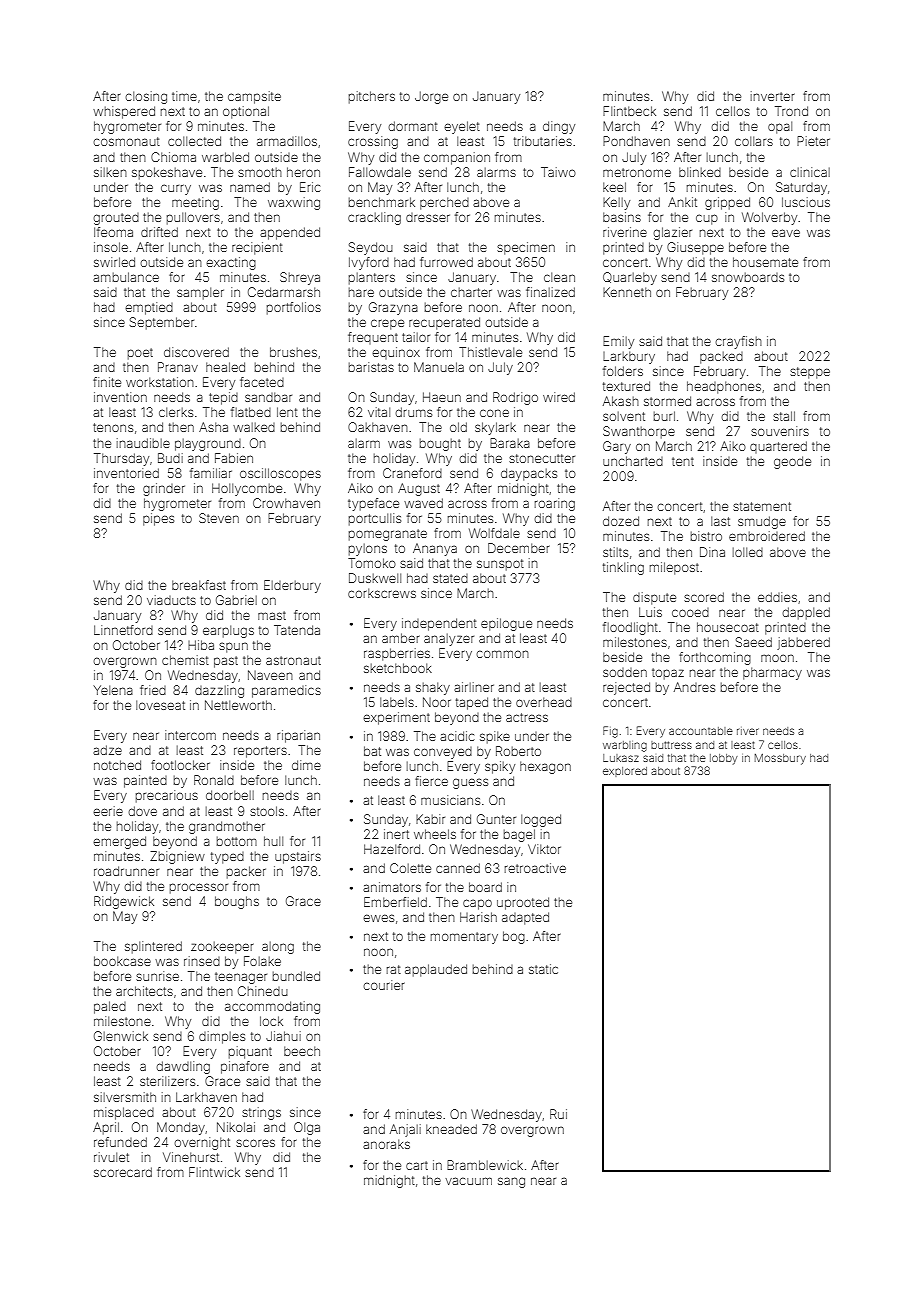 Image resolution: width=924 pixels, height=1308 pixels. What do you see at coordinates (372, 97) in the image?
I see `pitchers` at bounding box center [372, 97].
